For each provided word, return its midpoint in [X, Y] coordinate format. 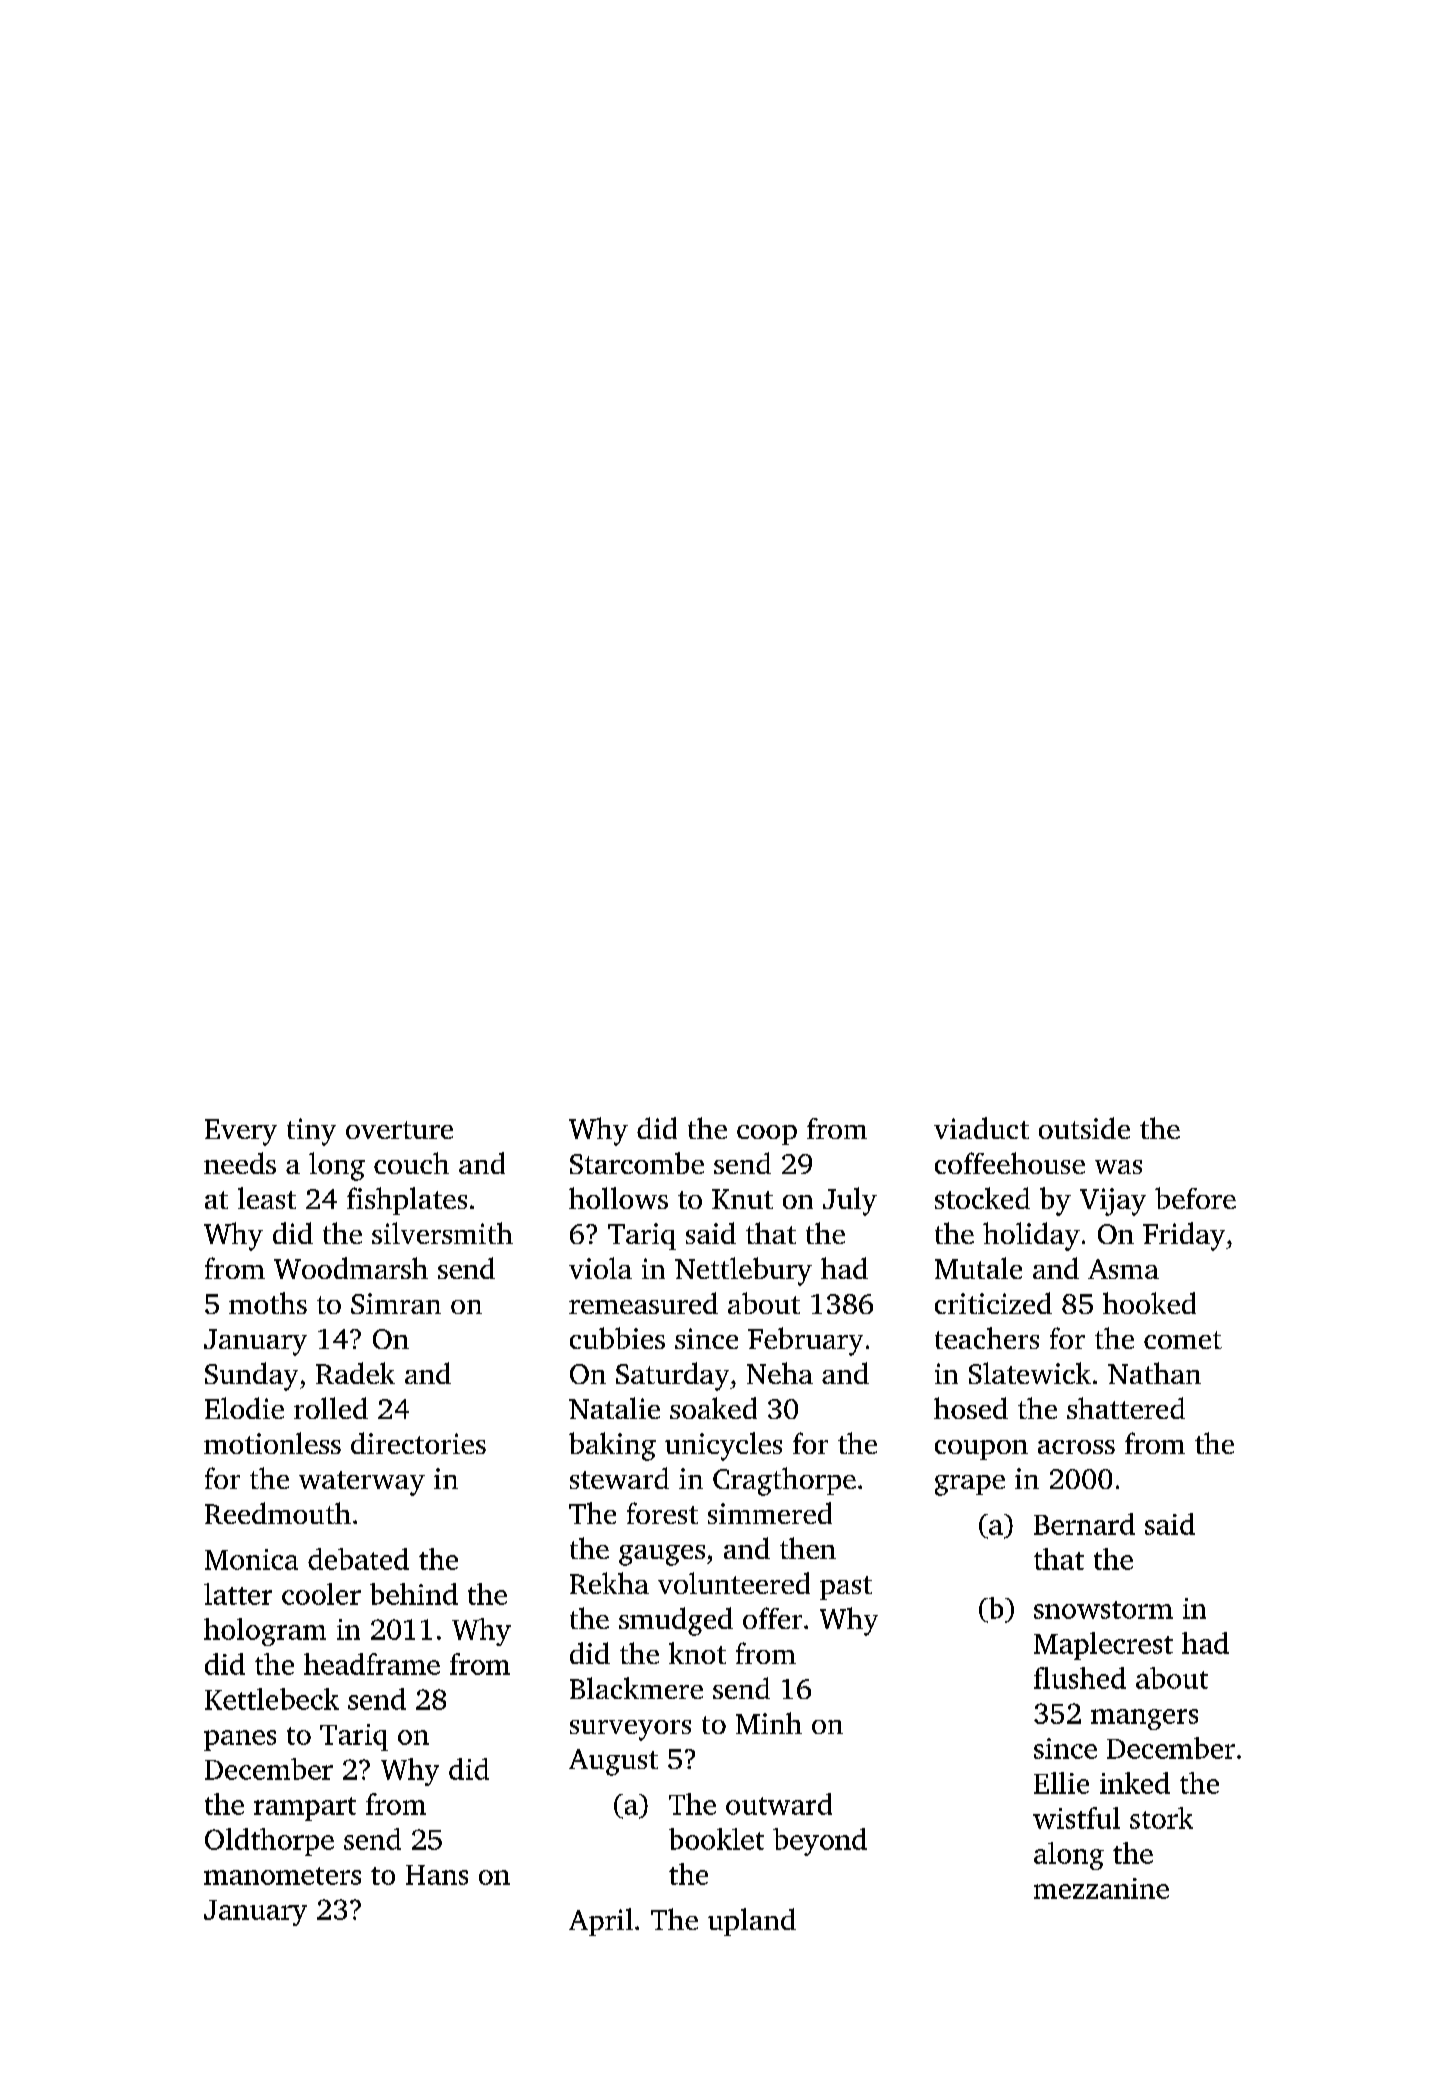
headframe [372, 1664]
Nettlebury [743, 1271]
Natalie [614, 1408]
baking [612, 1446]
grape [970, 1485]
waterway [362, 1483]
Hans [437, 1875]
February [805, 1341]
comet [1183, 1340]
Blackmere [636, 1688]
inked [1135, 1783]
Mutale [978, 1268]
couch [411, 1163]
